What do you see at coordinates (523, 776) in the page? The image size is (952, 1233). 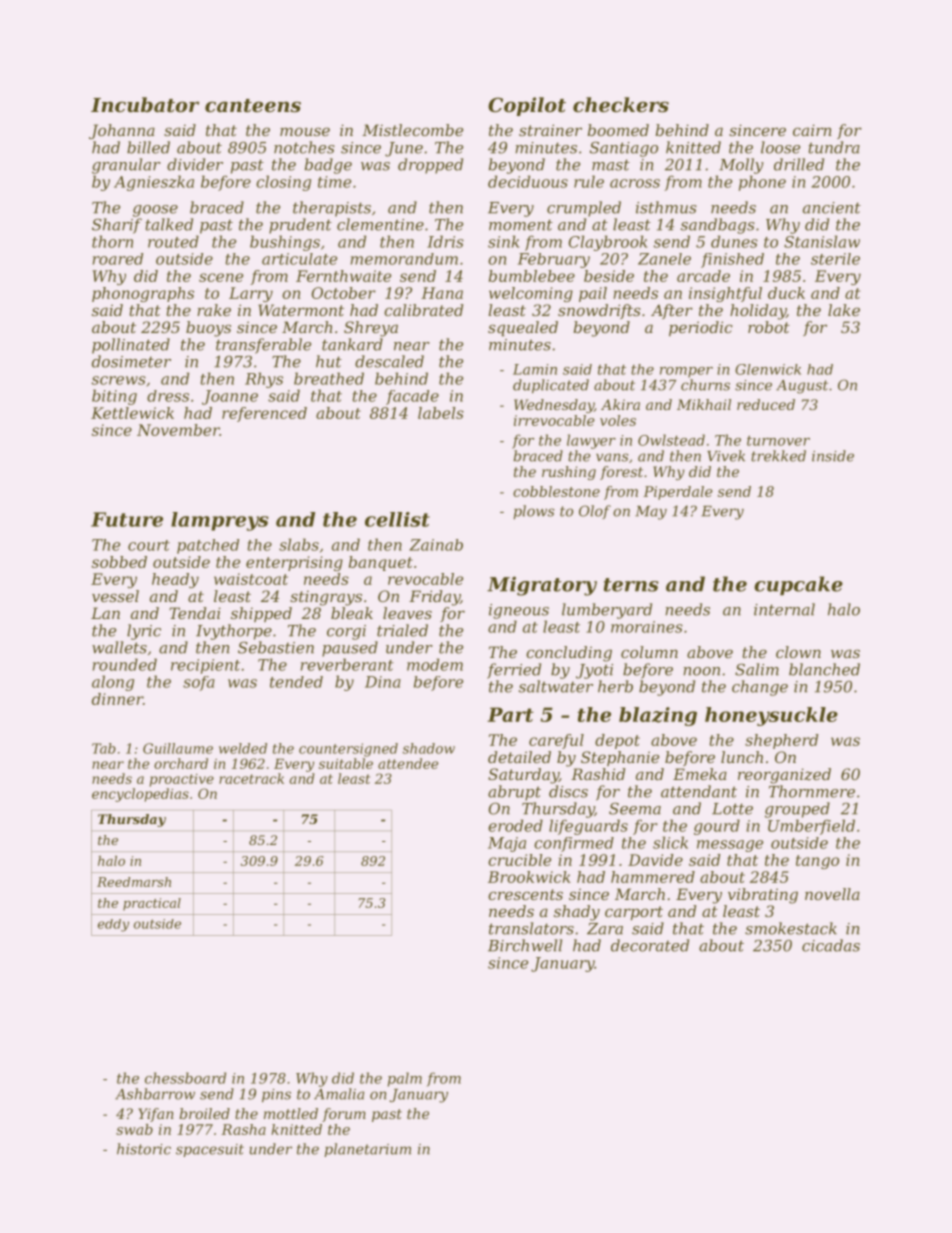 I see `Saturday` at bounding box center [523, 776].
